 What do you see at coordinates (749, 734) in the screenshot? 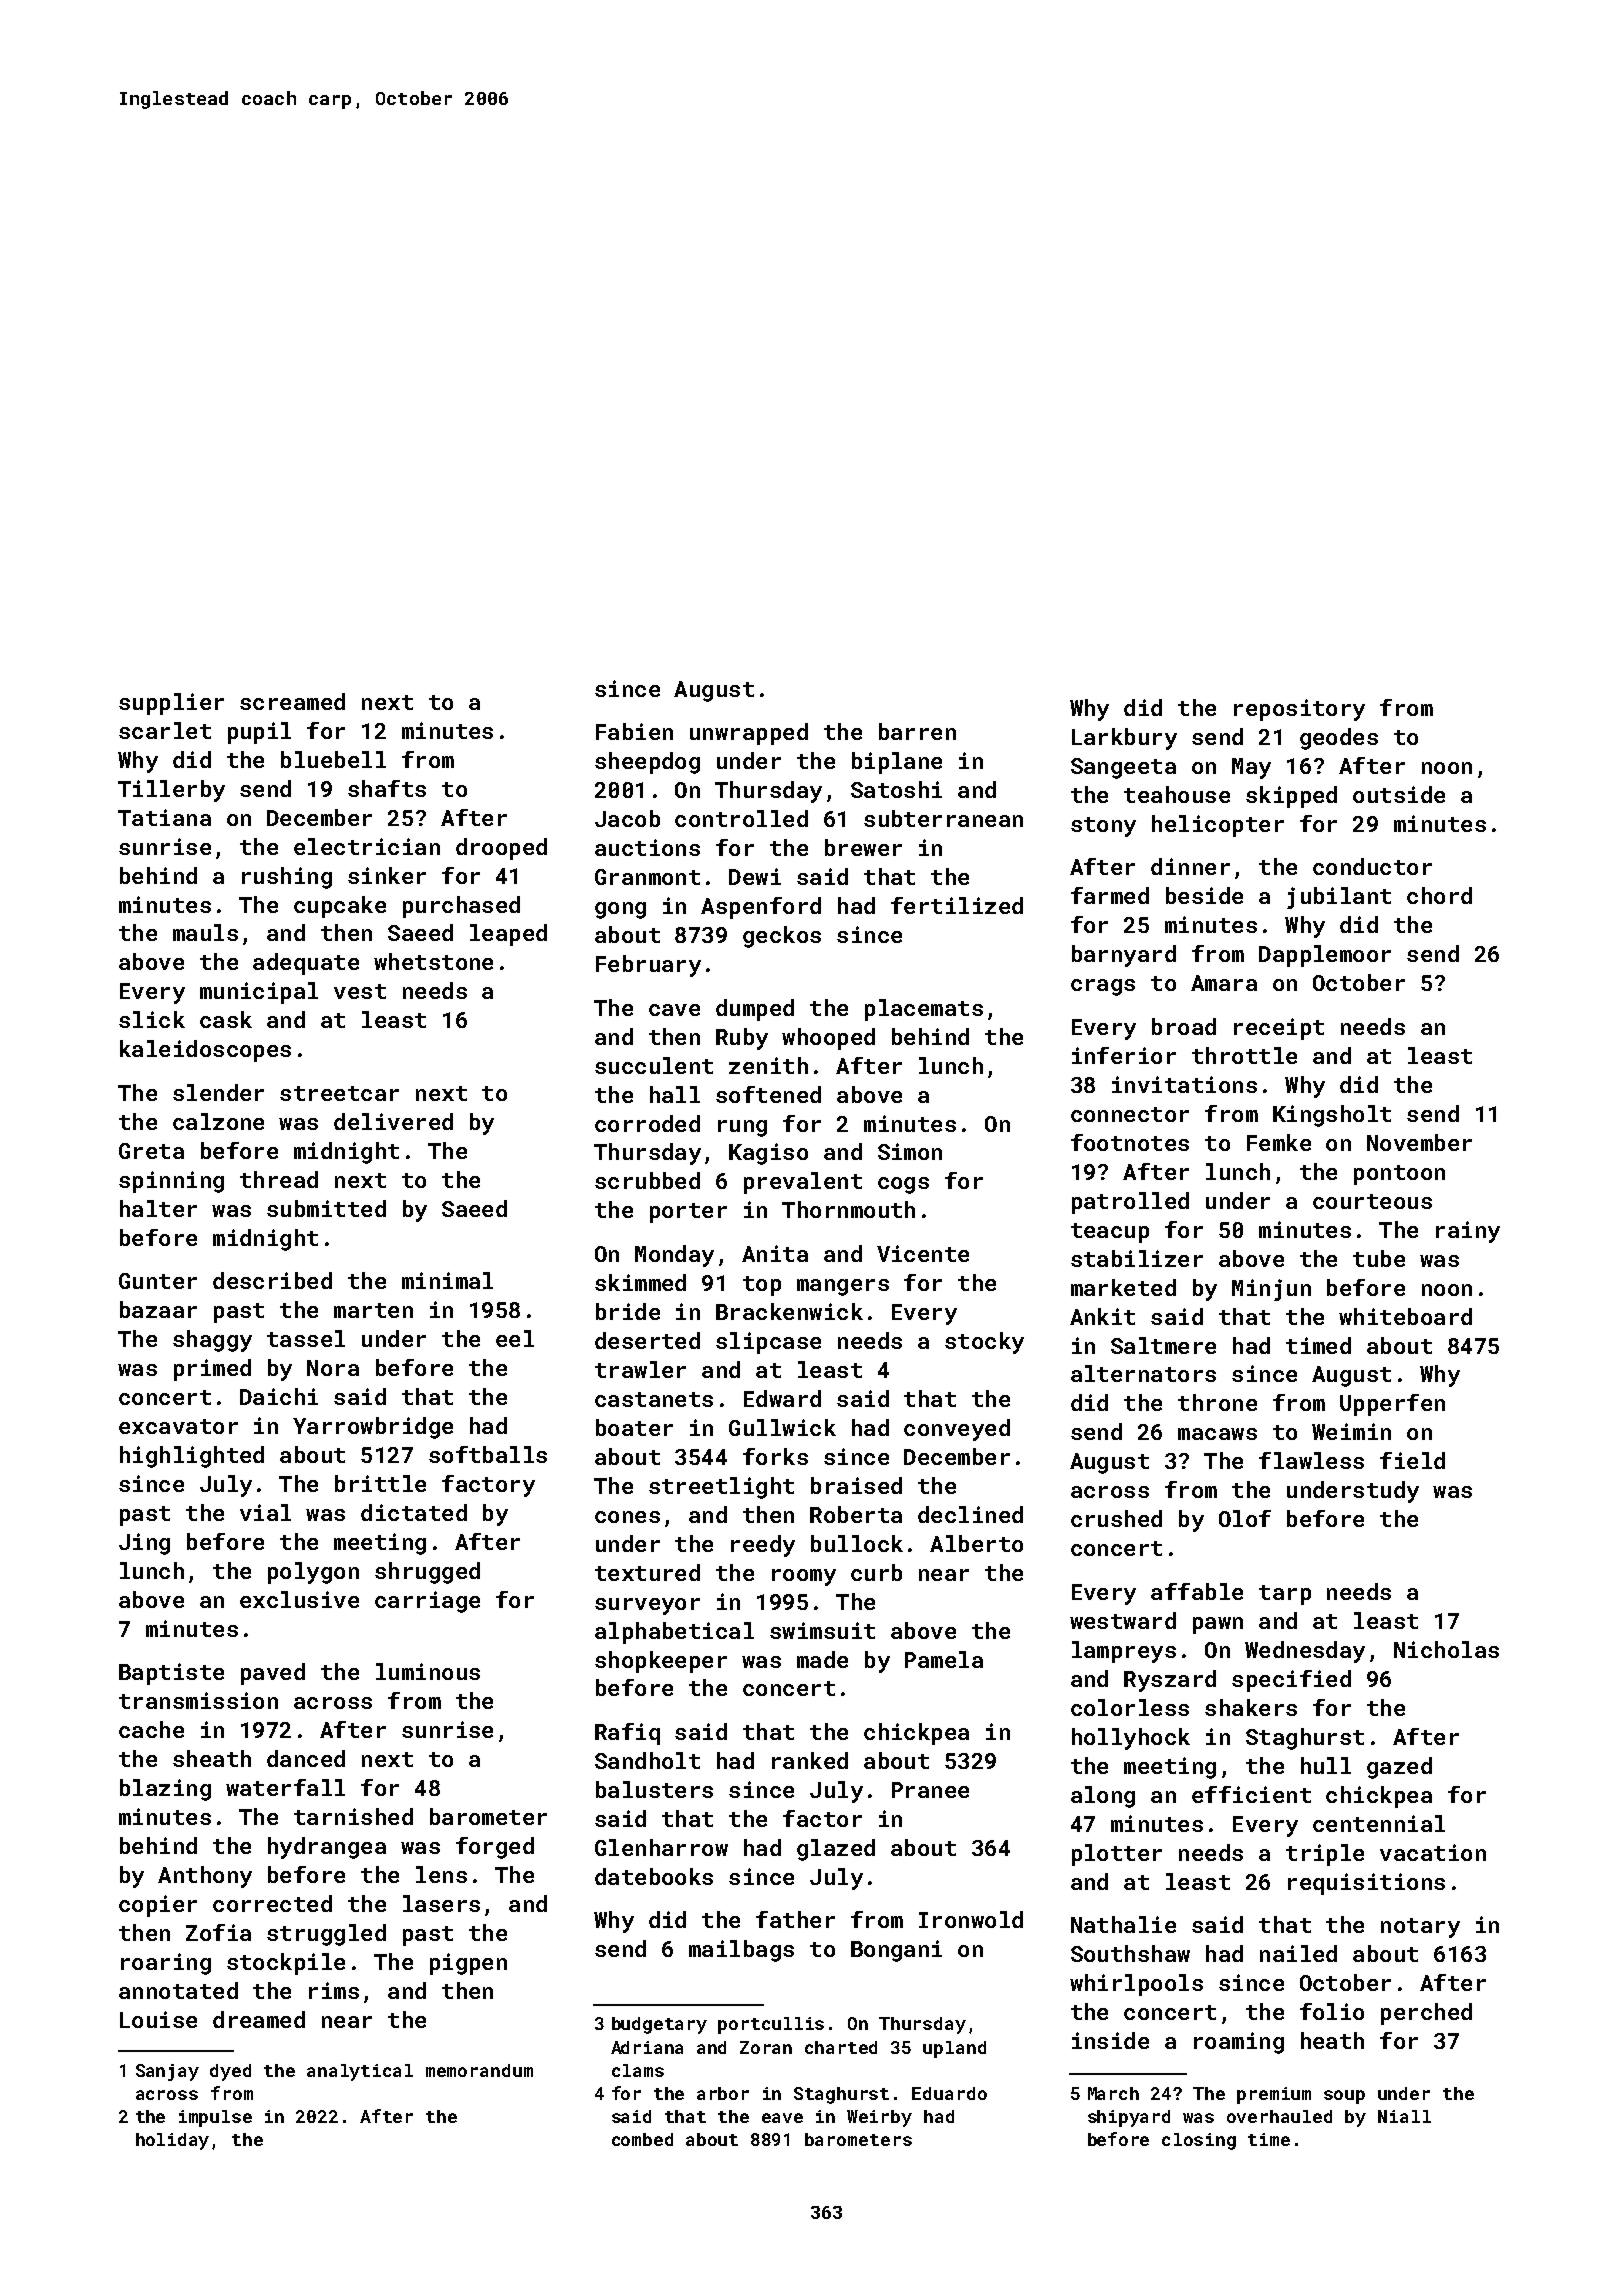
I see `unwrapped` at bounding box center [749, 734].
